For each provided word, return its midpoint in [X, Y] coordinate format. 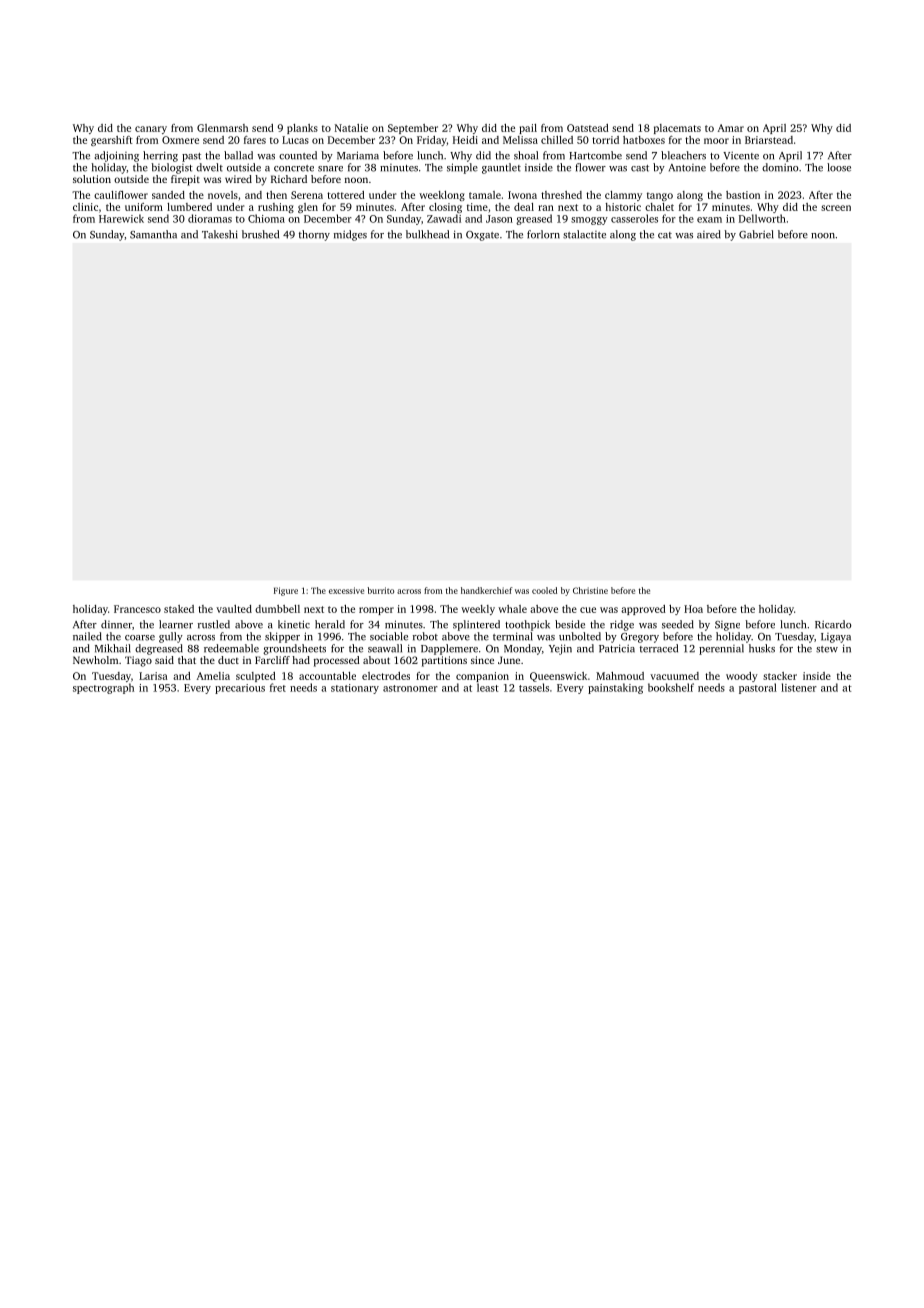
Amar [731, 128]
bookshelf [671, 687]
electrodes [386, 676]
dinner [116, 624]
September [413, 129]
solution [92, 179]
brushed [260, 234]
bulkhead [427, 234]
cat [665, 235]
